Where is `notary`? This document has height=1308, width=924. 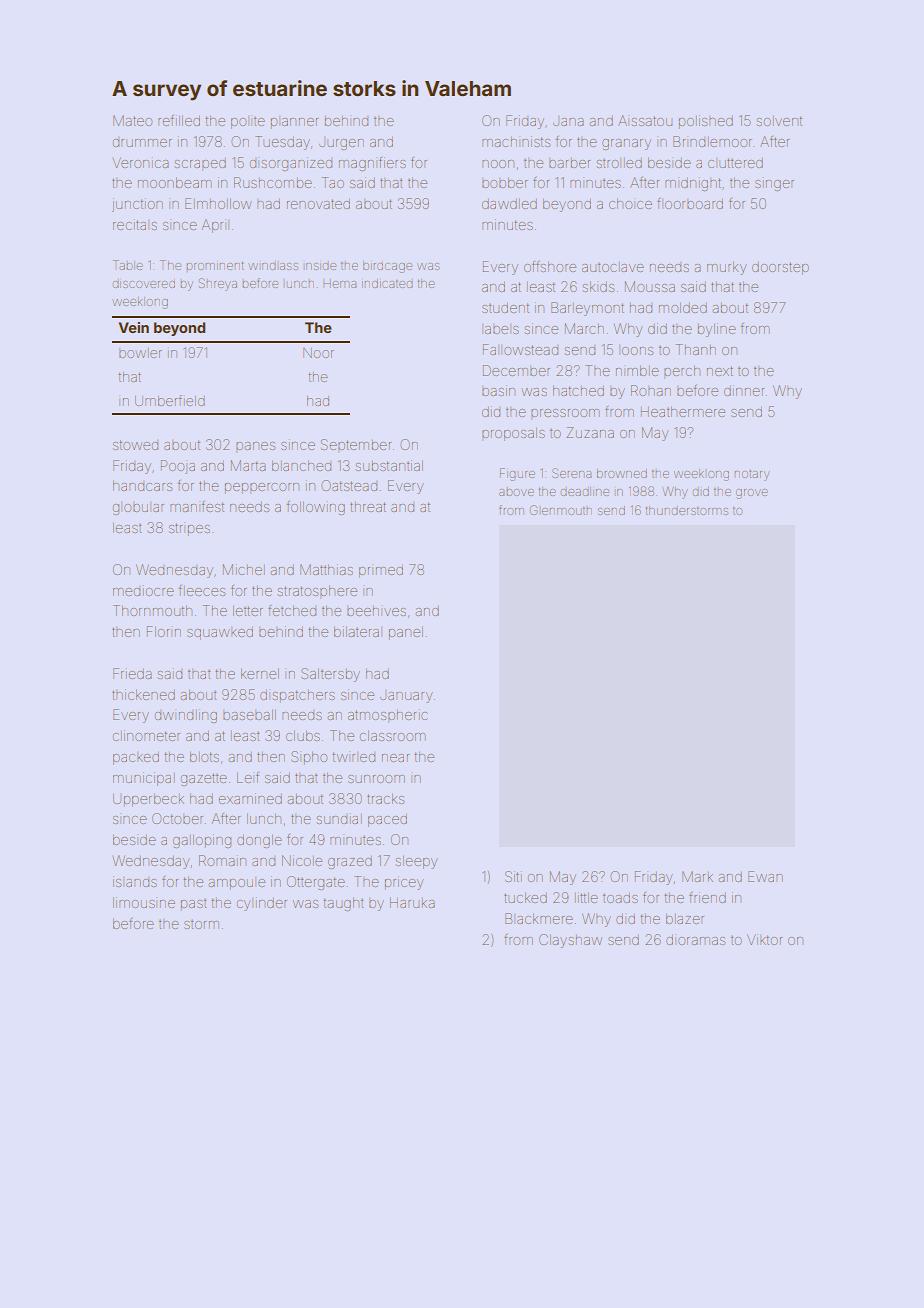 notary is located at coordinates (752, 475).
